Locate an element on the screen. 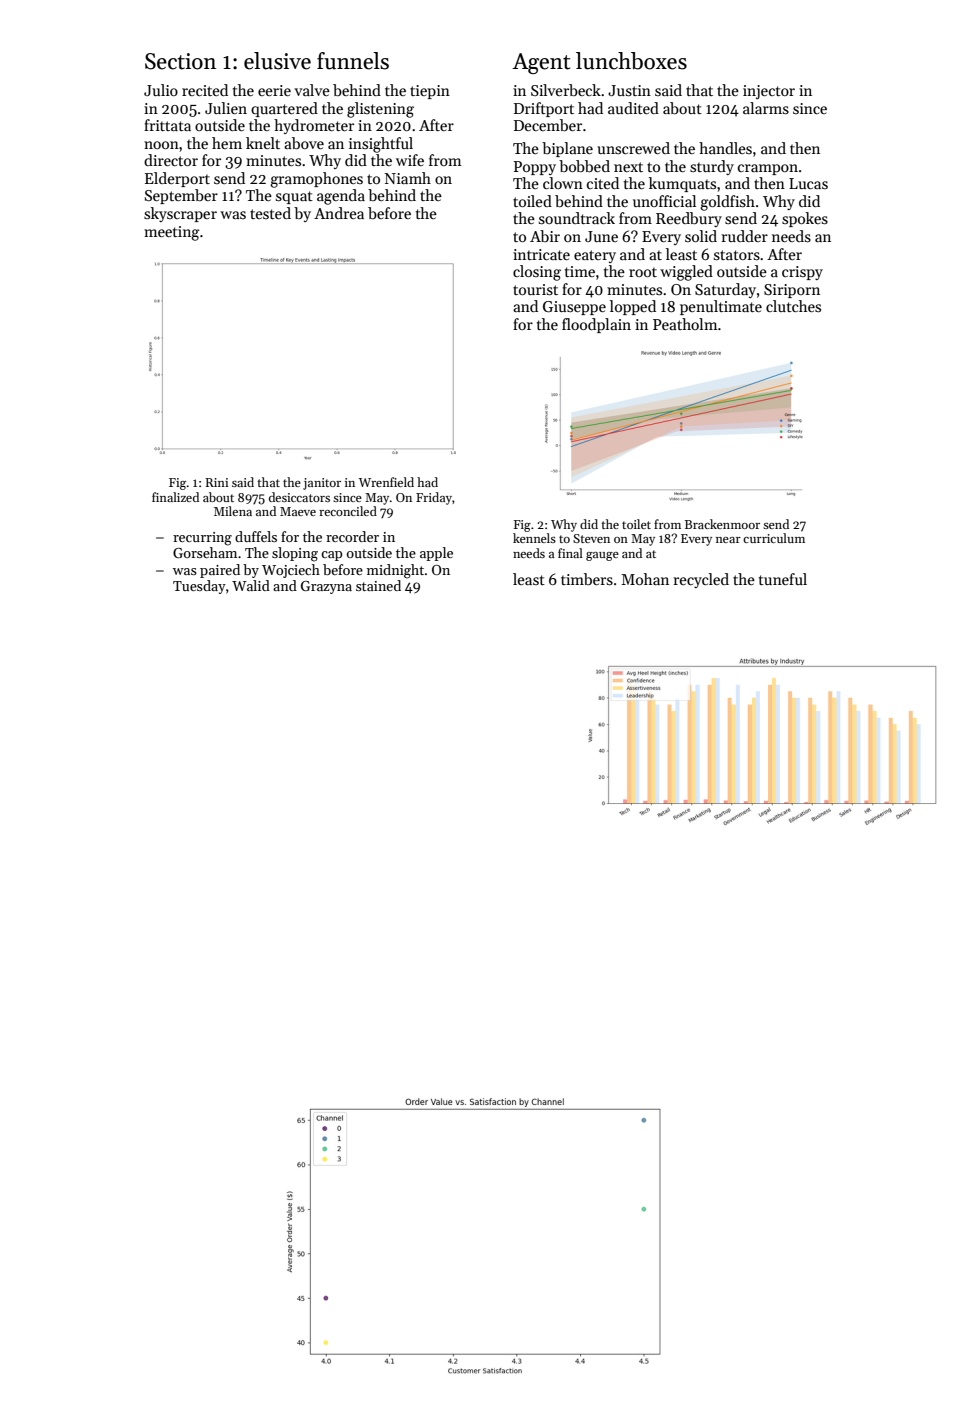  desiccators is located at coordinates (299, 497).
